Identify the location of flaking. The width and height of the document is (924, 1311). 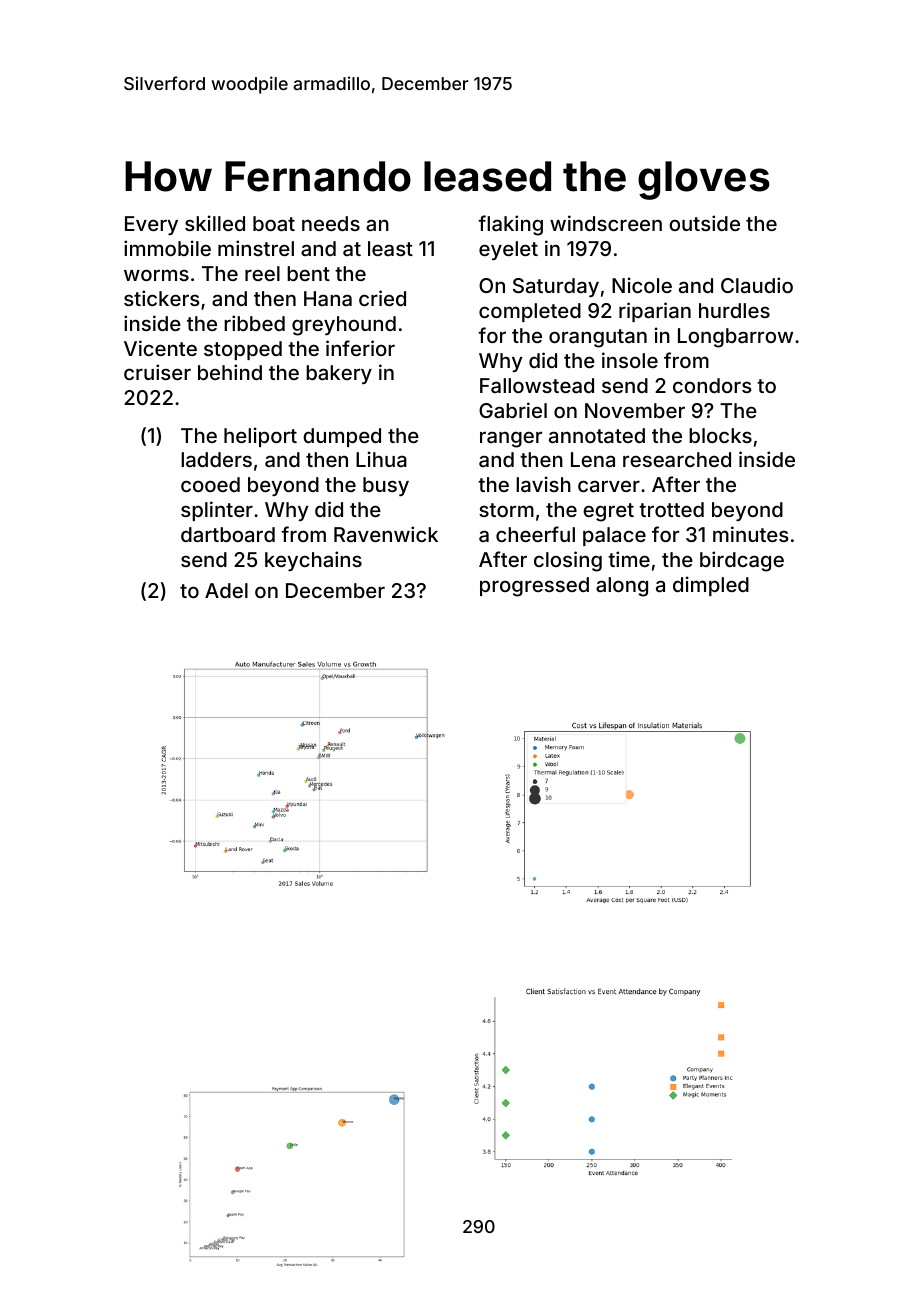
(510, 225).
